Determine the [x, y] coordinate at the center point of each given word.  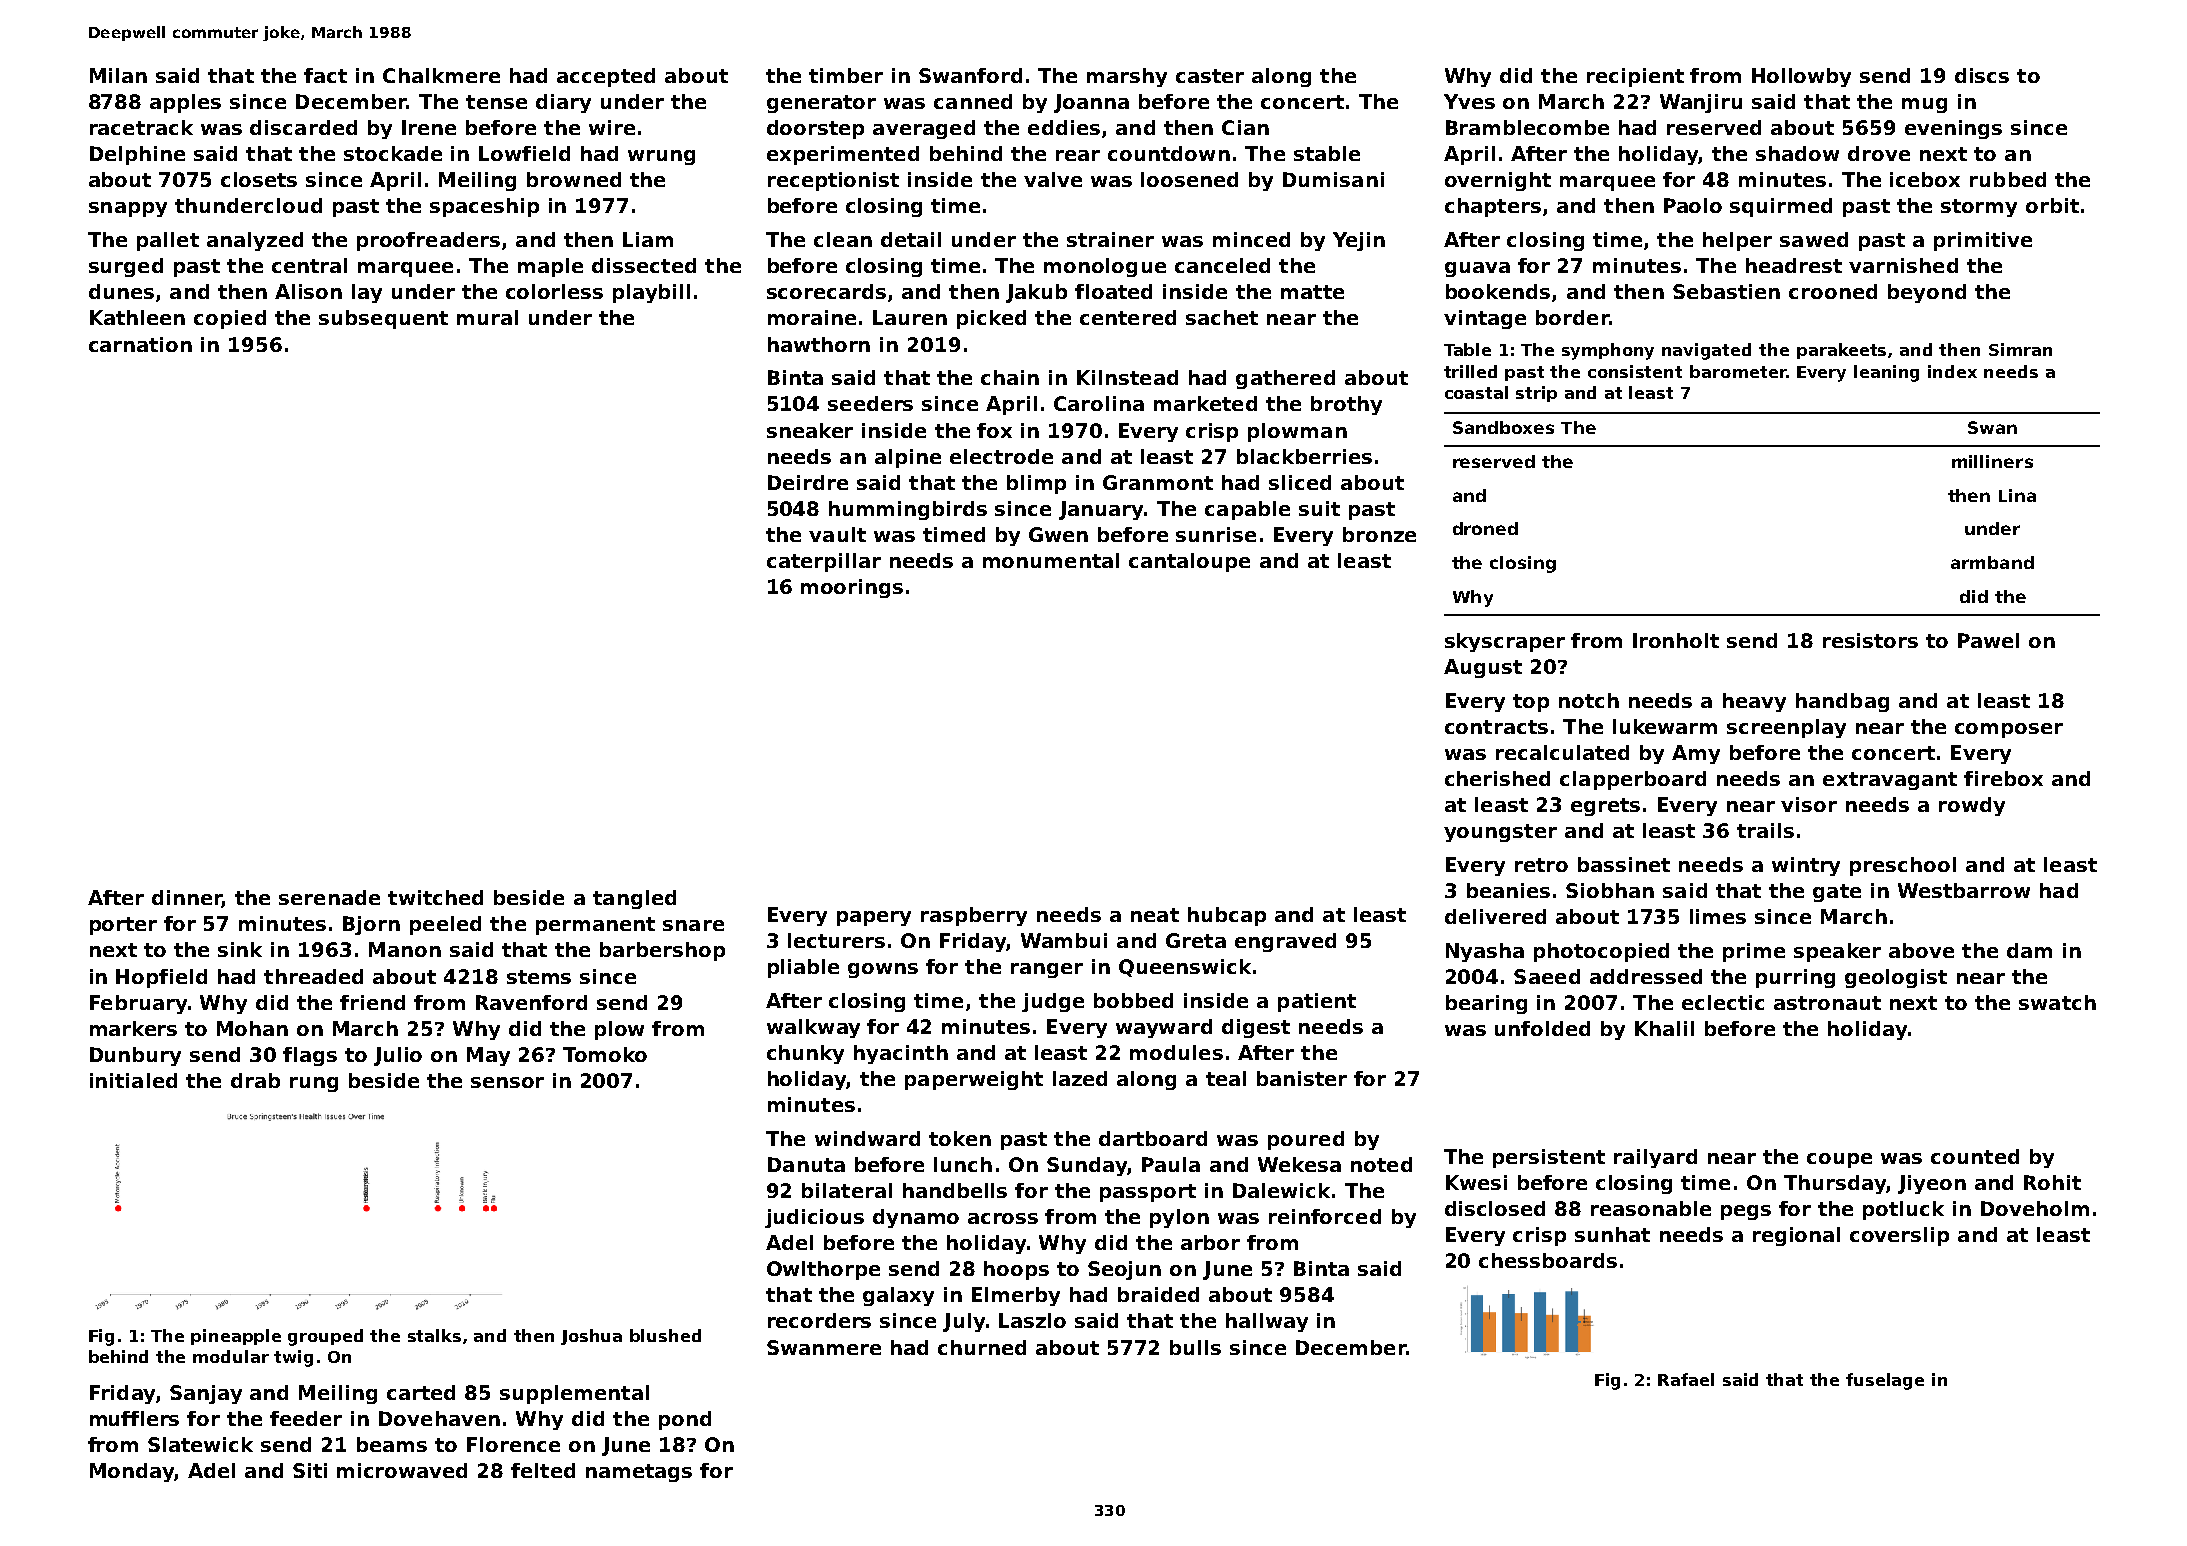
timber [846, 75]
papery [874, 918]
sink [240, 949]
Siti [310, 1470]
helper [1737, 241]
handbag [1842, 702]
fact [325, 75]
